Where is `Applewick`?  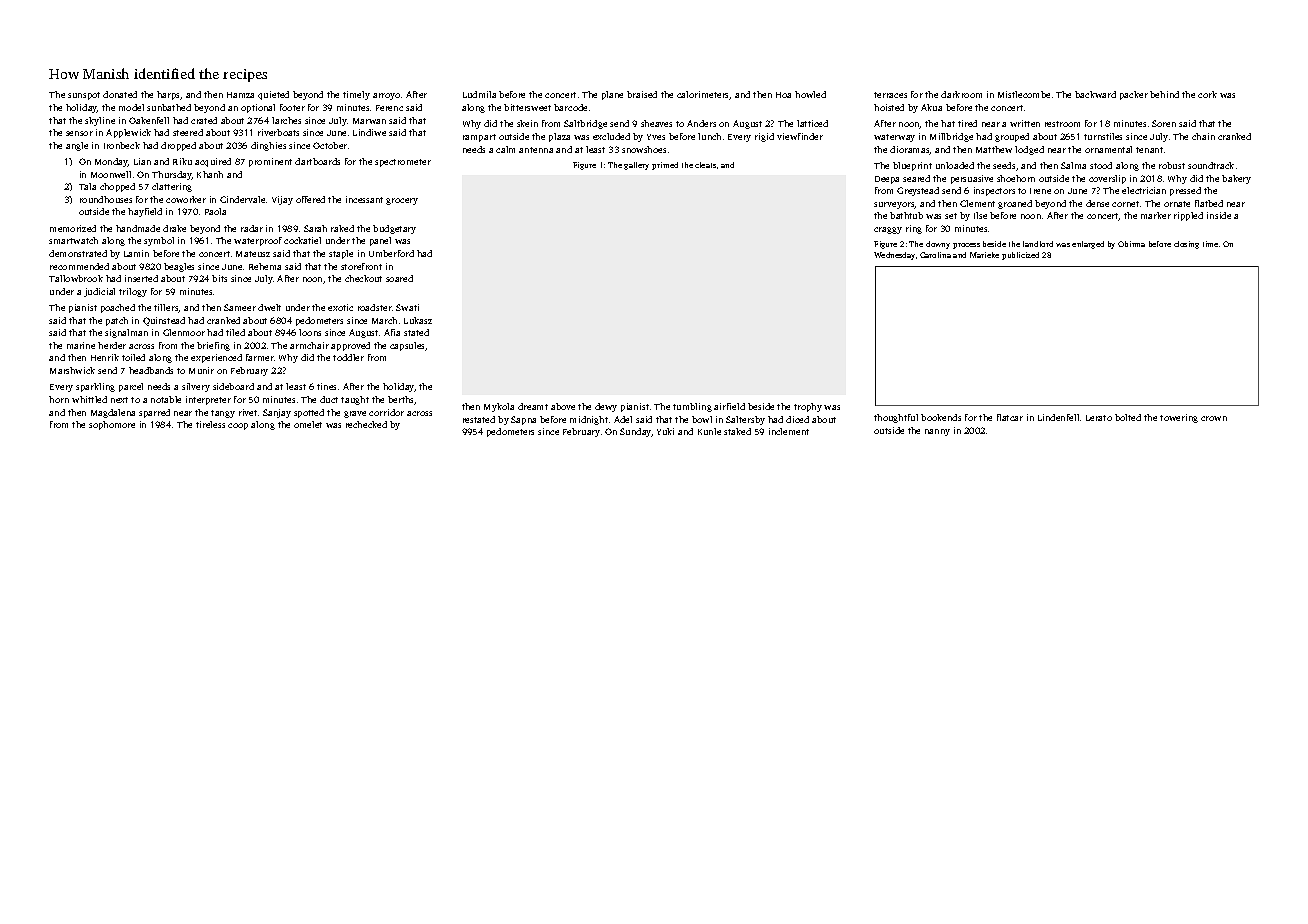 Applewick is located at coordinates (128, 133).
